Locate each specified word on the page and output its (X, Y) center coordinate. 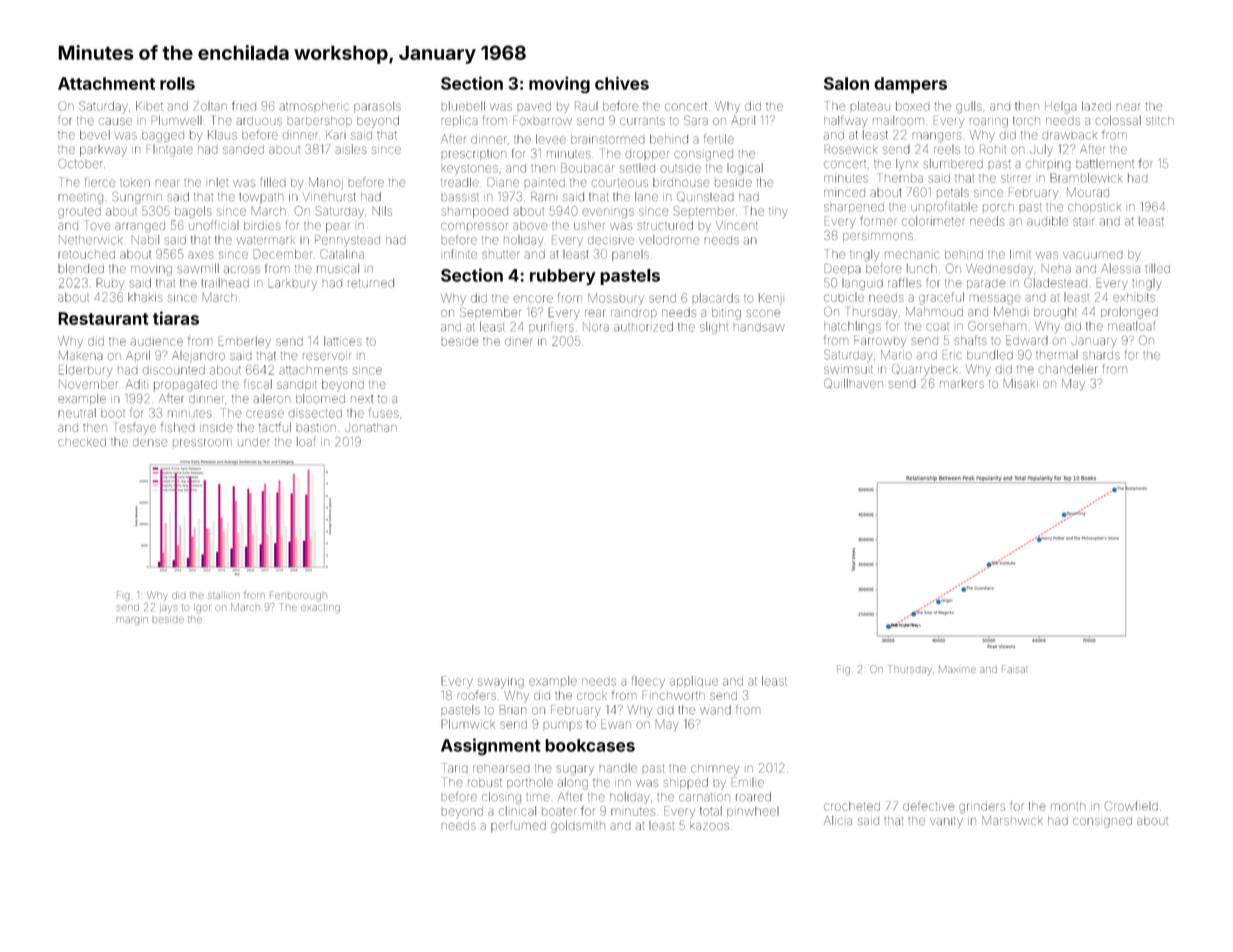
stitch (1160, 120)
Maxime (957, 669)
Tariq (455, 768)
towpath (261, 197)
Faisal (1013, 669)
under (254, 443)
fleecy (648, 682)
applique (694, 681)
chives (622, 83)
